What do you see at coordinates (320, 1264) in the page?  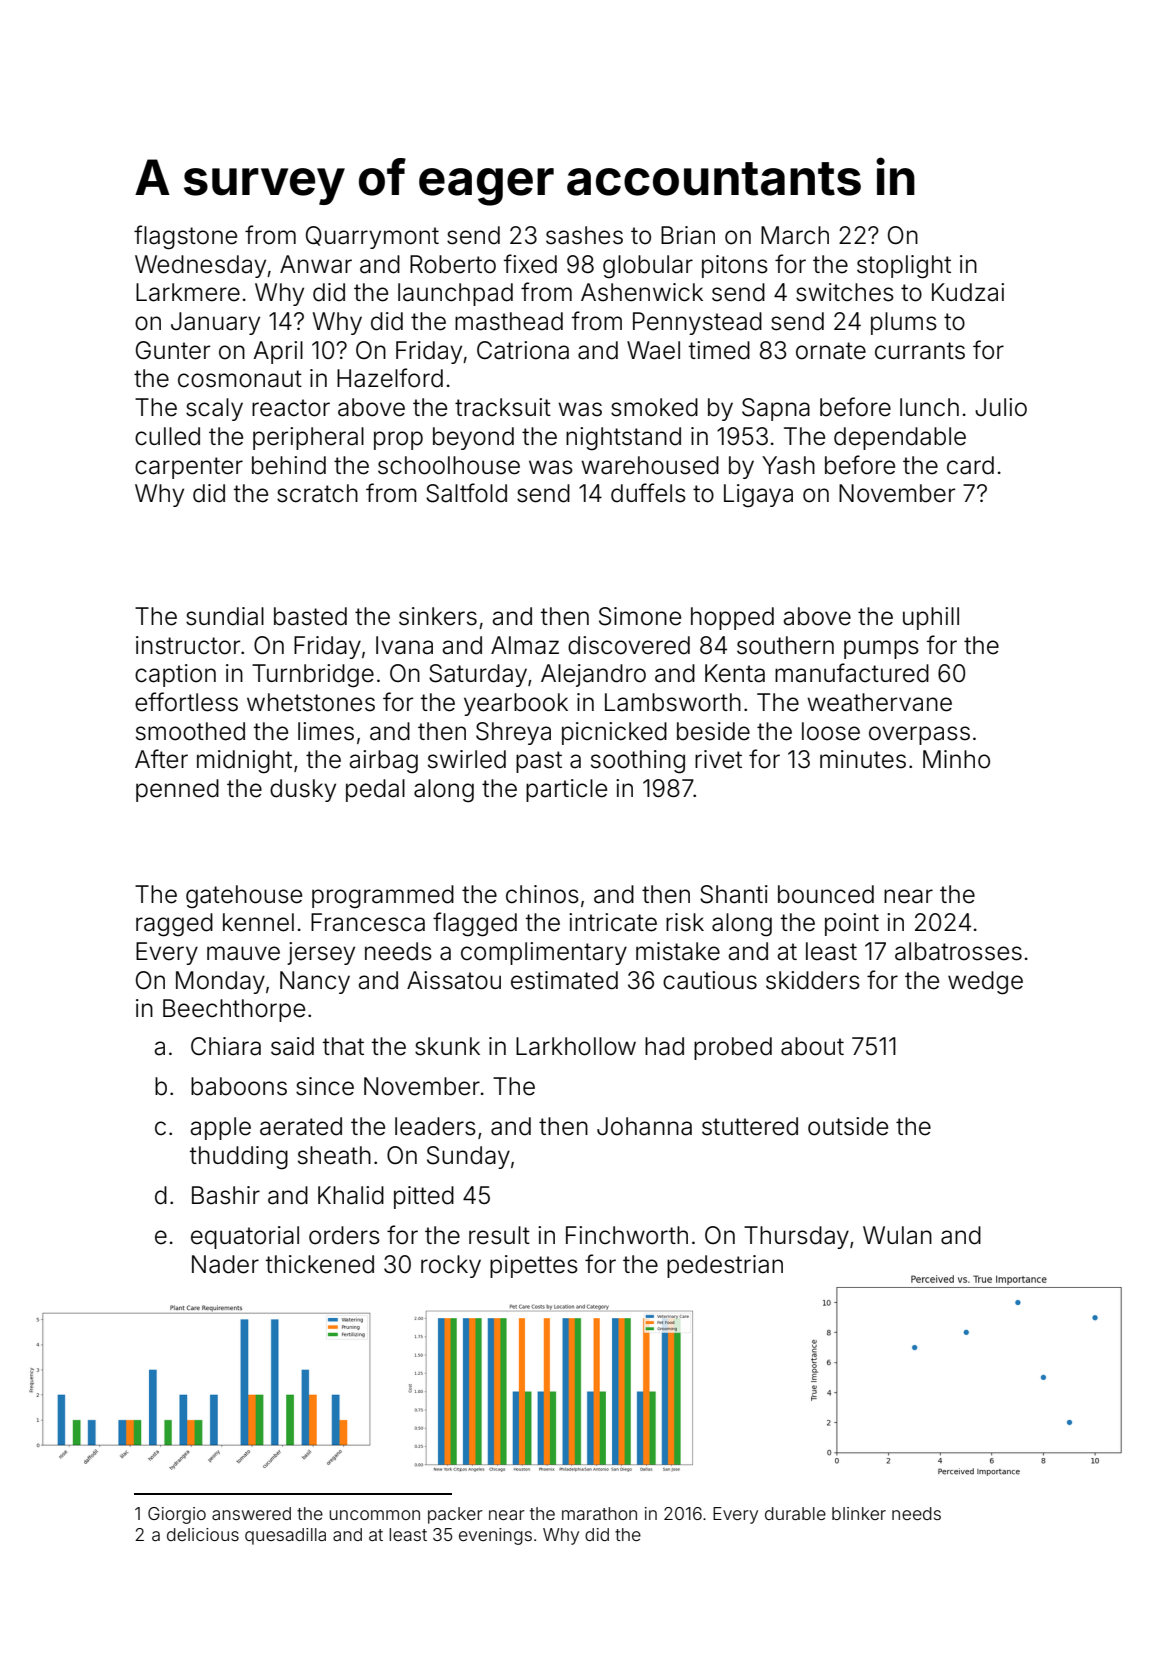 I see `thickened` at bounding box center [320, 1264].
